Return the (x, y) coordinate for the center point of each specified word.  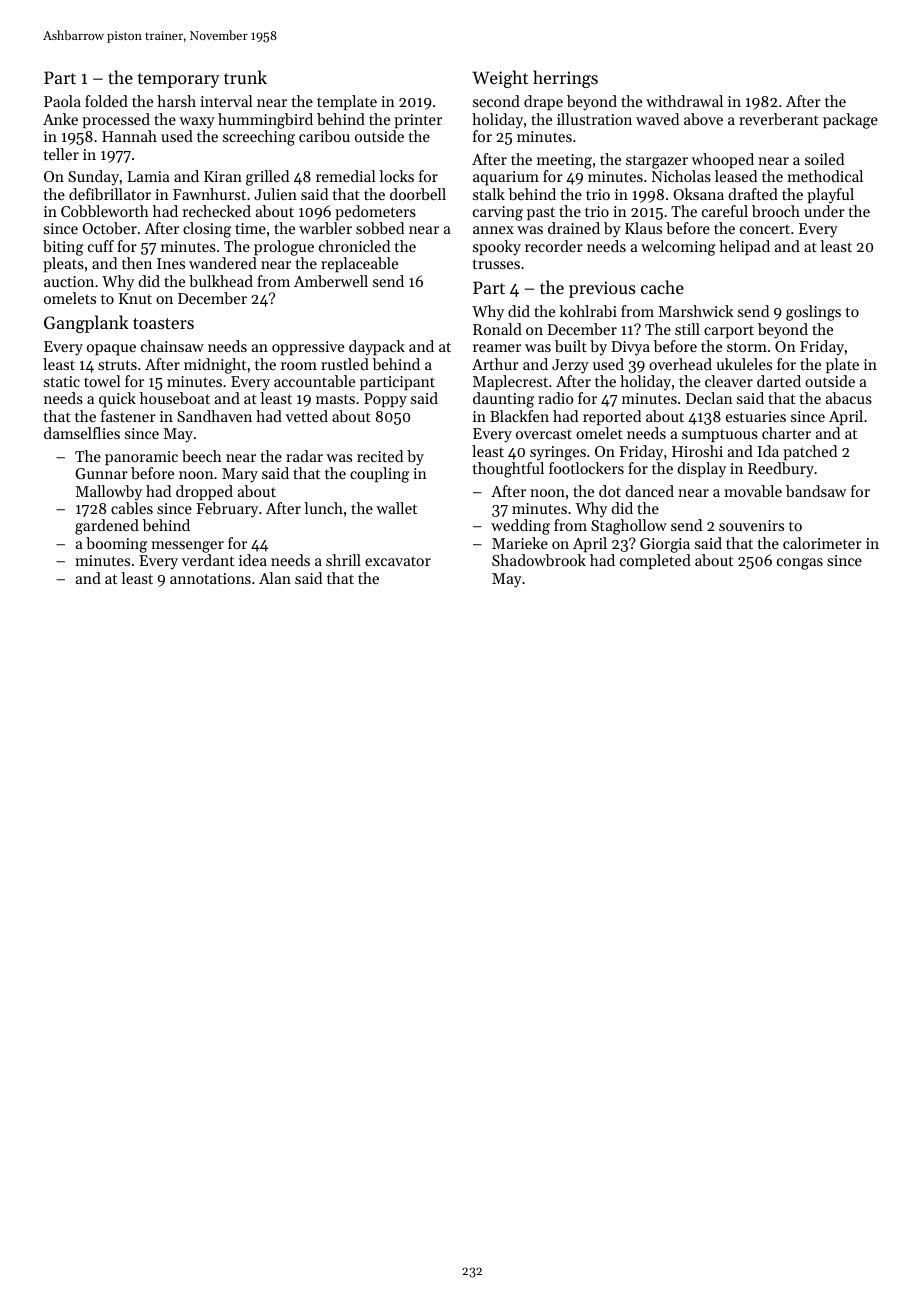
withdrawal (684, 101)
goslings (813, 313)
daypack (377, 348)
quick (117, 400)
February (227, 510)
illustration (594, 119)
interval (226, 101)
